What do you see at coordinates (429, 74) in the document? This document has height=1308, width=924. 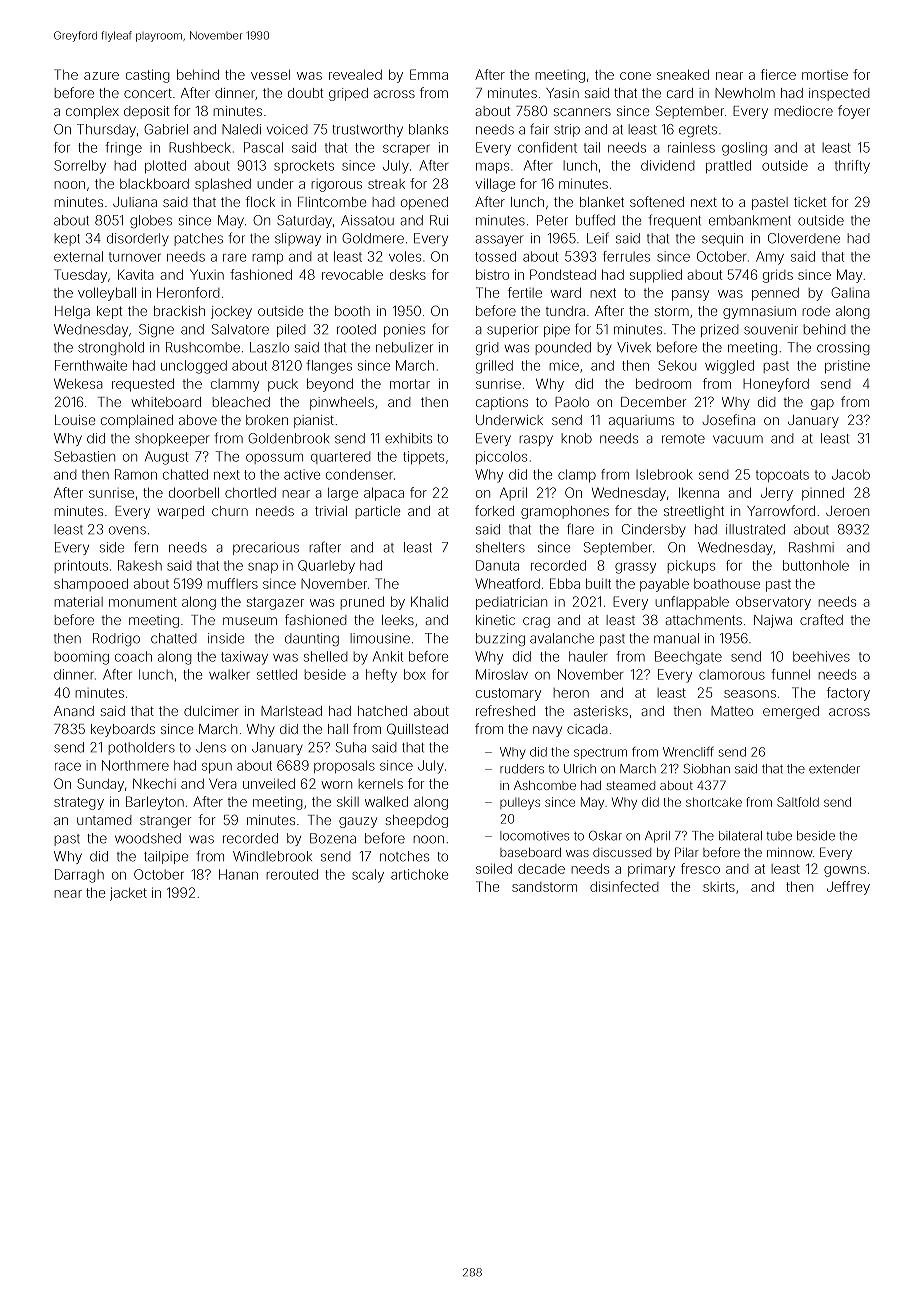 I see `Emma` at bounding box center [429, 74].
